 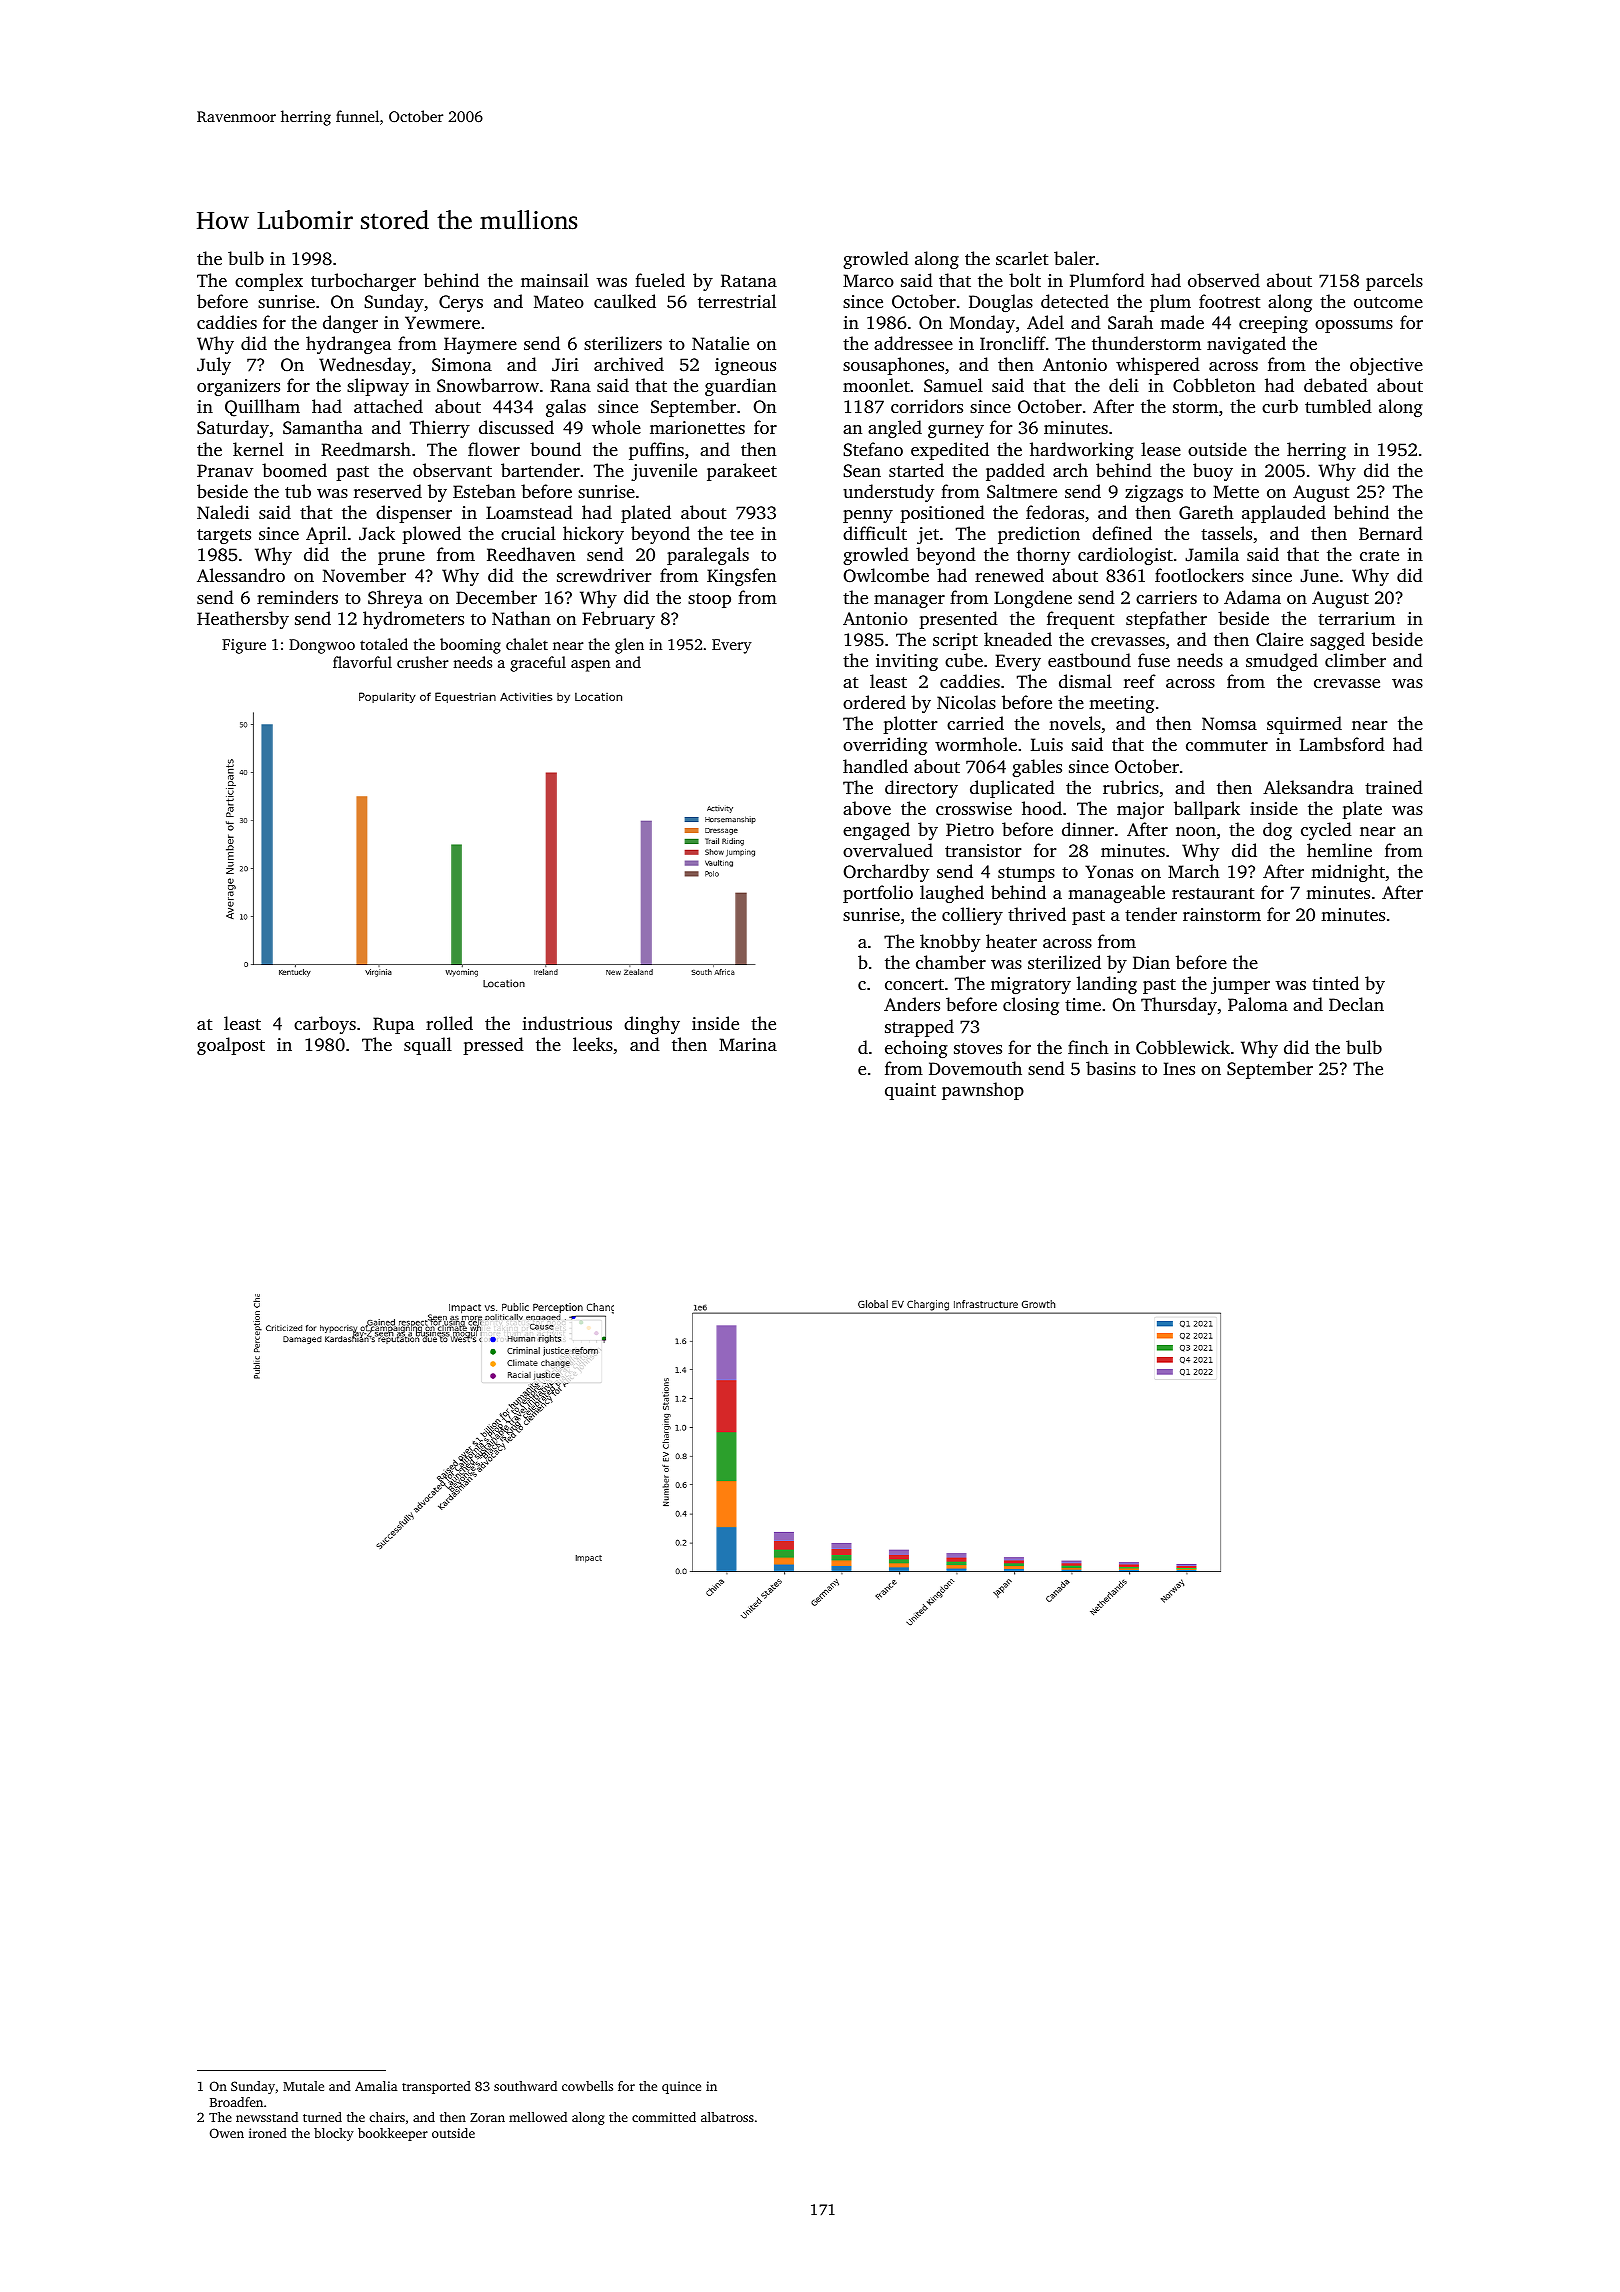 What do you see at coordinates (1356, 1004) in the screenshot?
I see `Declan` at bounding box center [1356, 1004].
